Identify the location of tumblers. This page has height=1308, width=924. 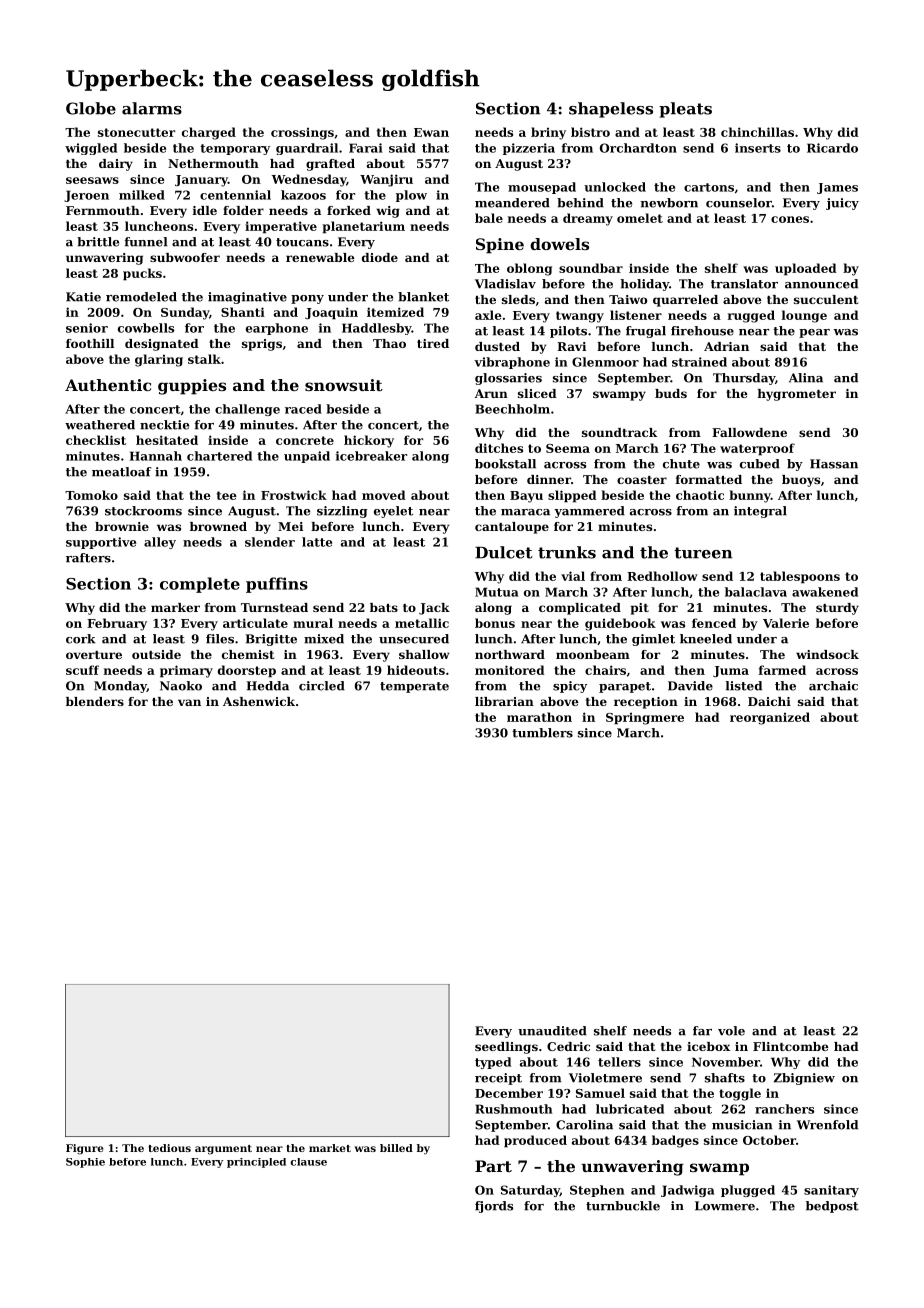
(542, 733).
